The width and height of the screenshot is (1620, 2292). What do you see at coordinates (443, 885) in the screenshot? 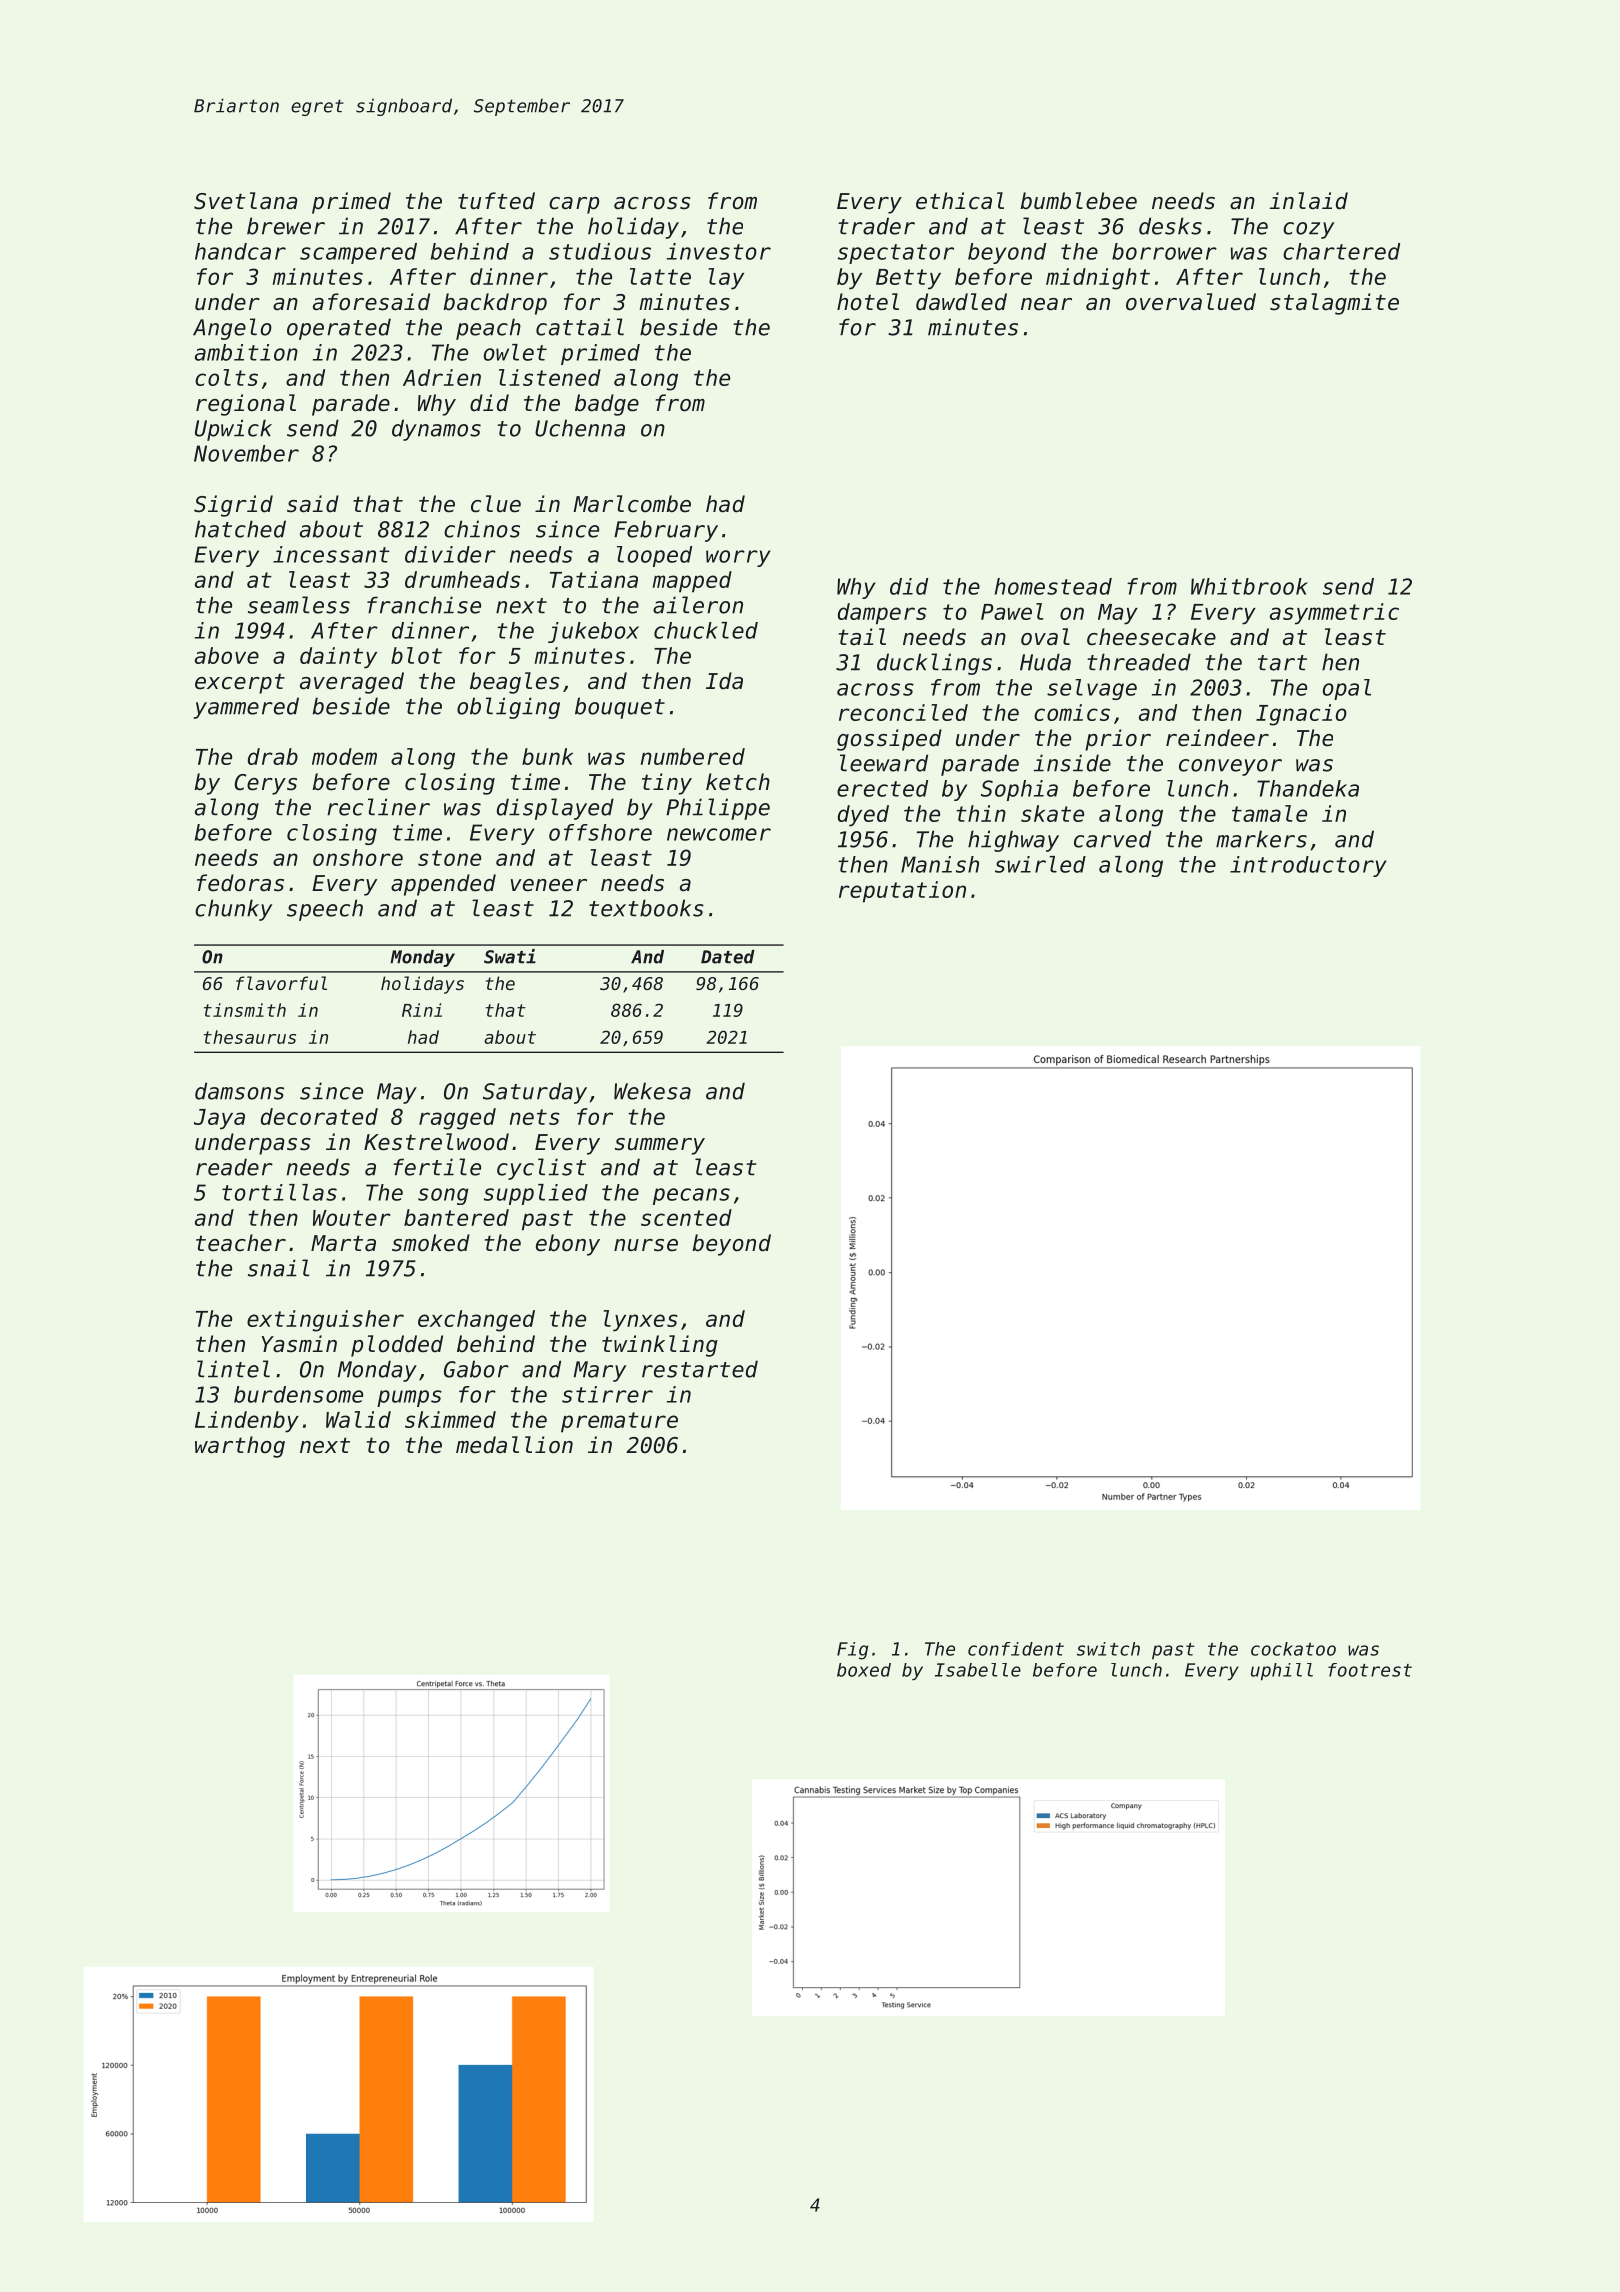
I see `appended` at bounding box center [443, 885].
